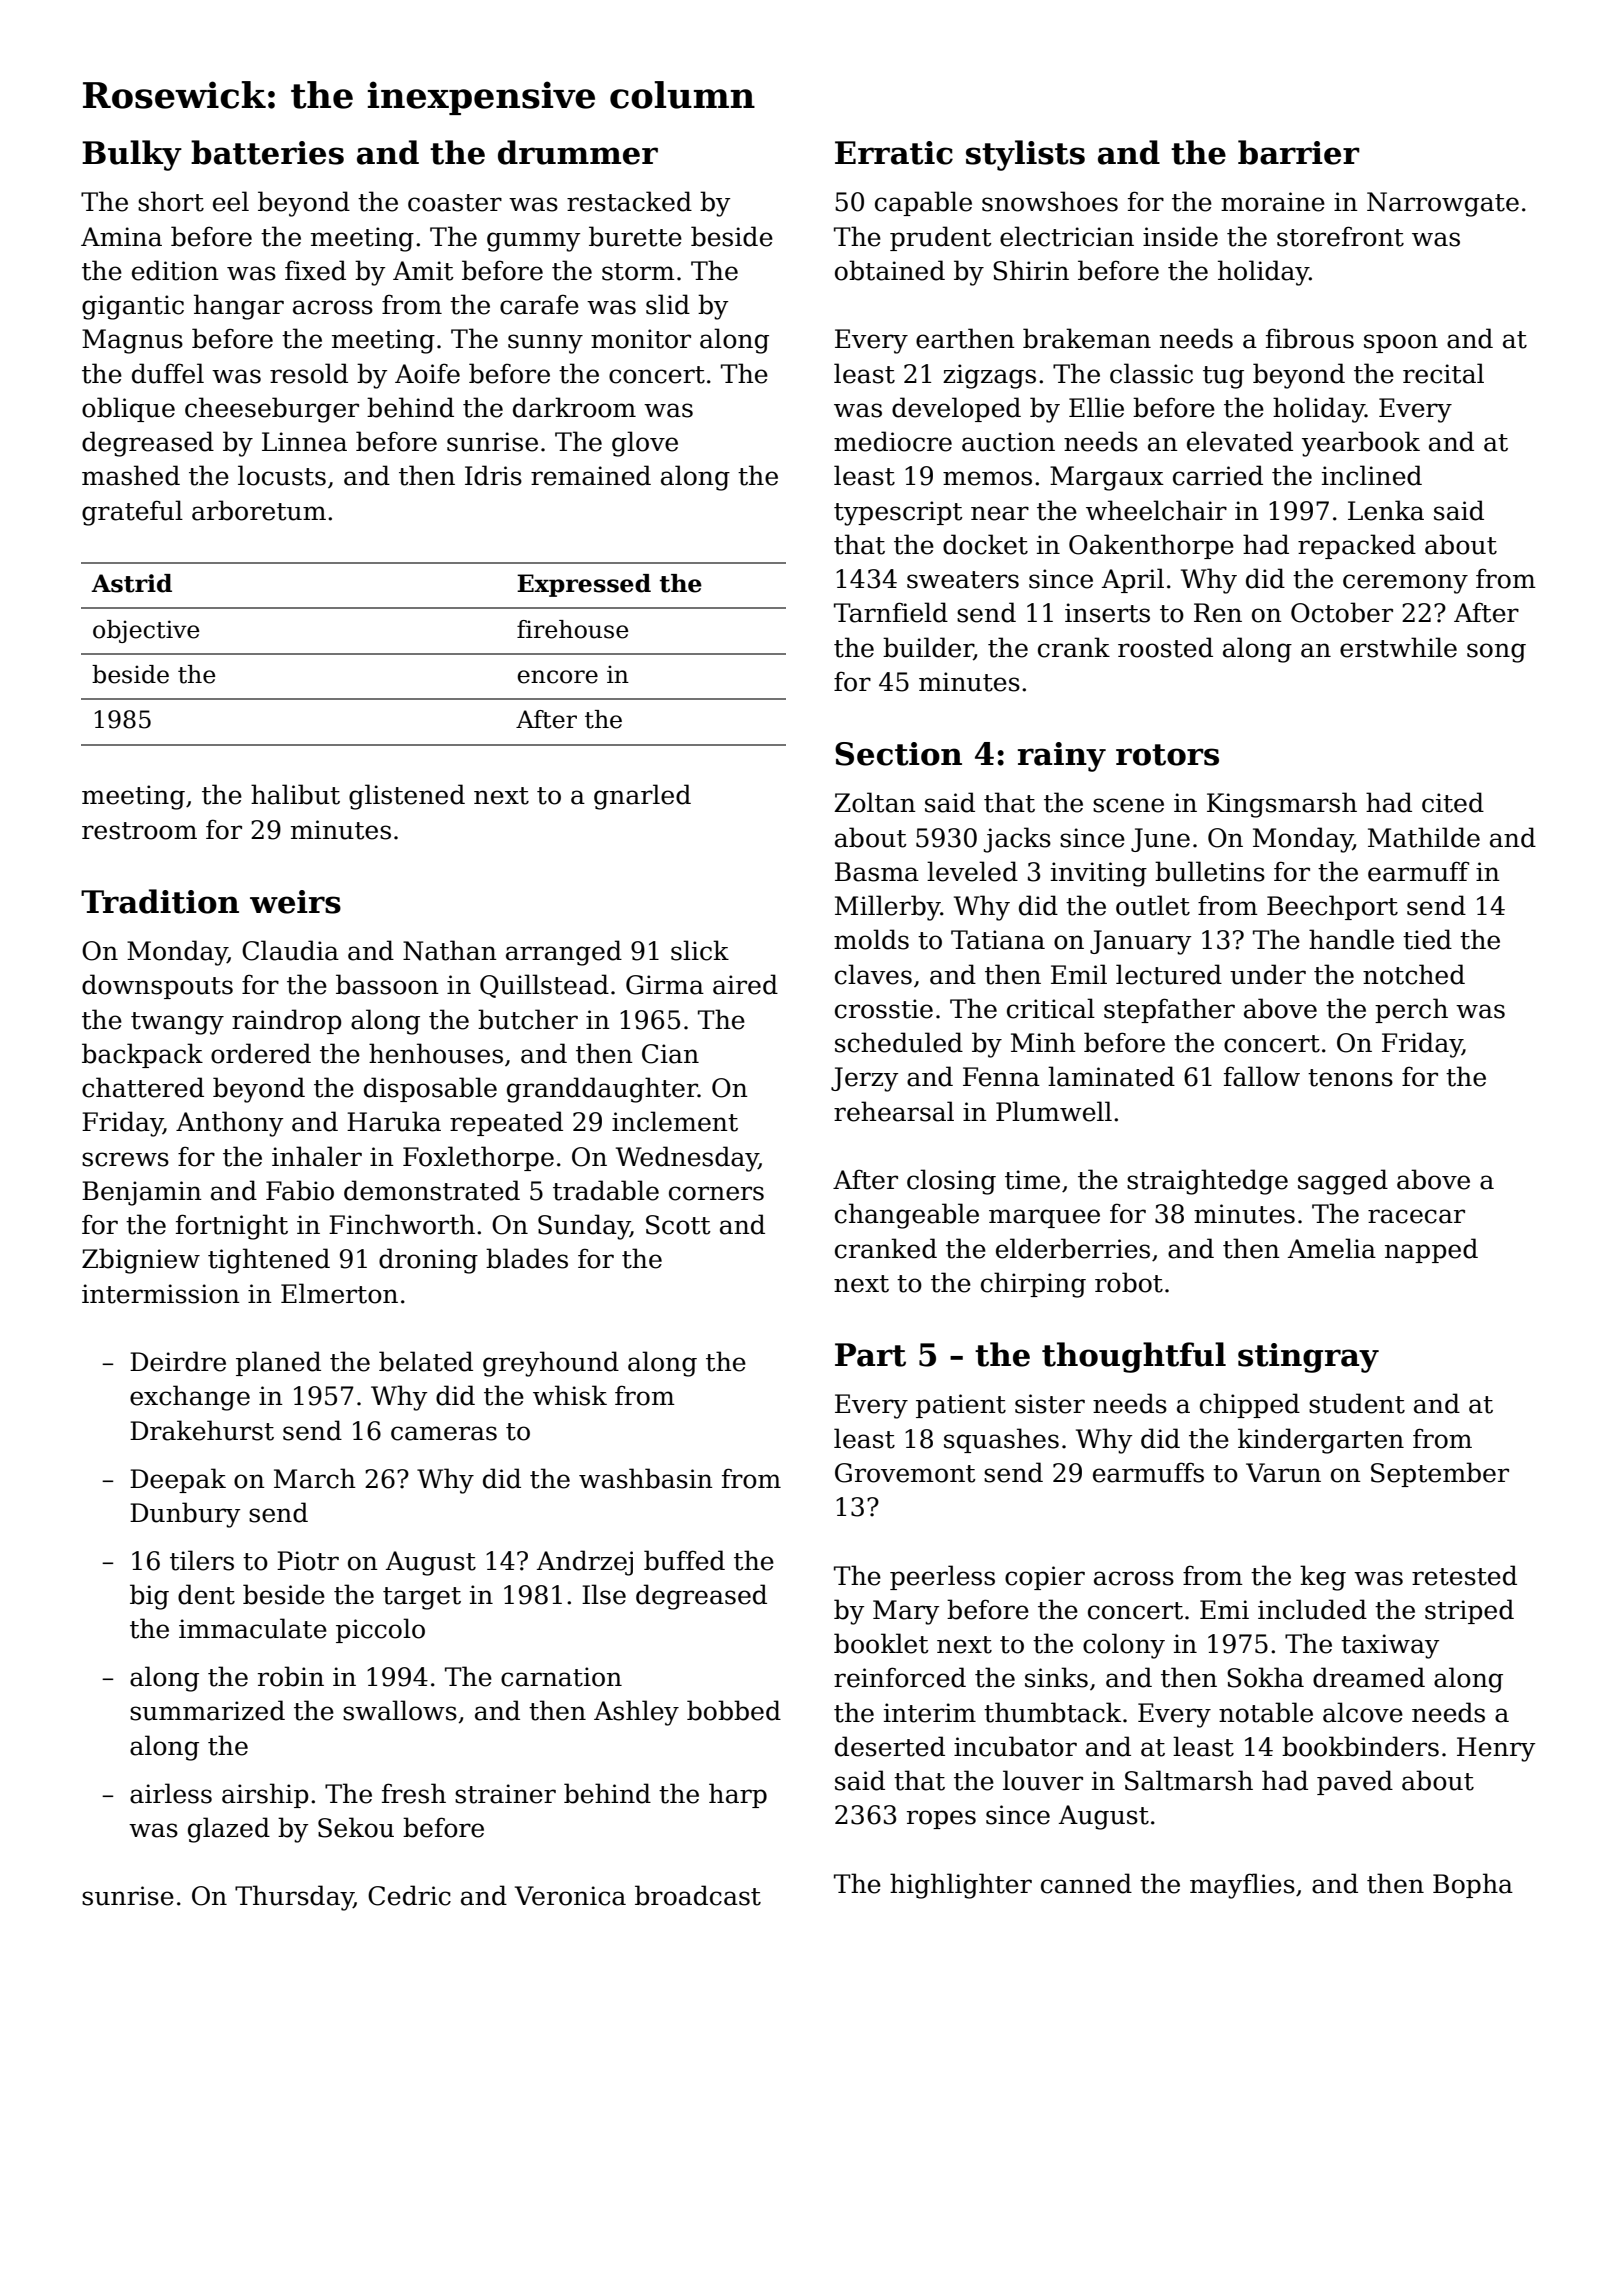  I want to click on gnarled, so click(642, 797).
